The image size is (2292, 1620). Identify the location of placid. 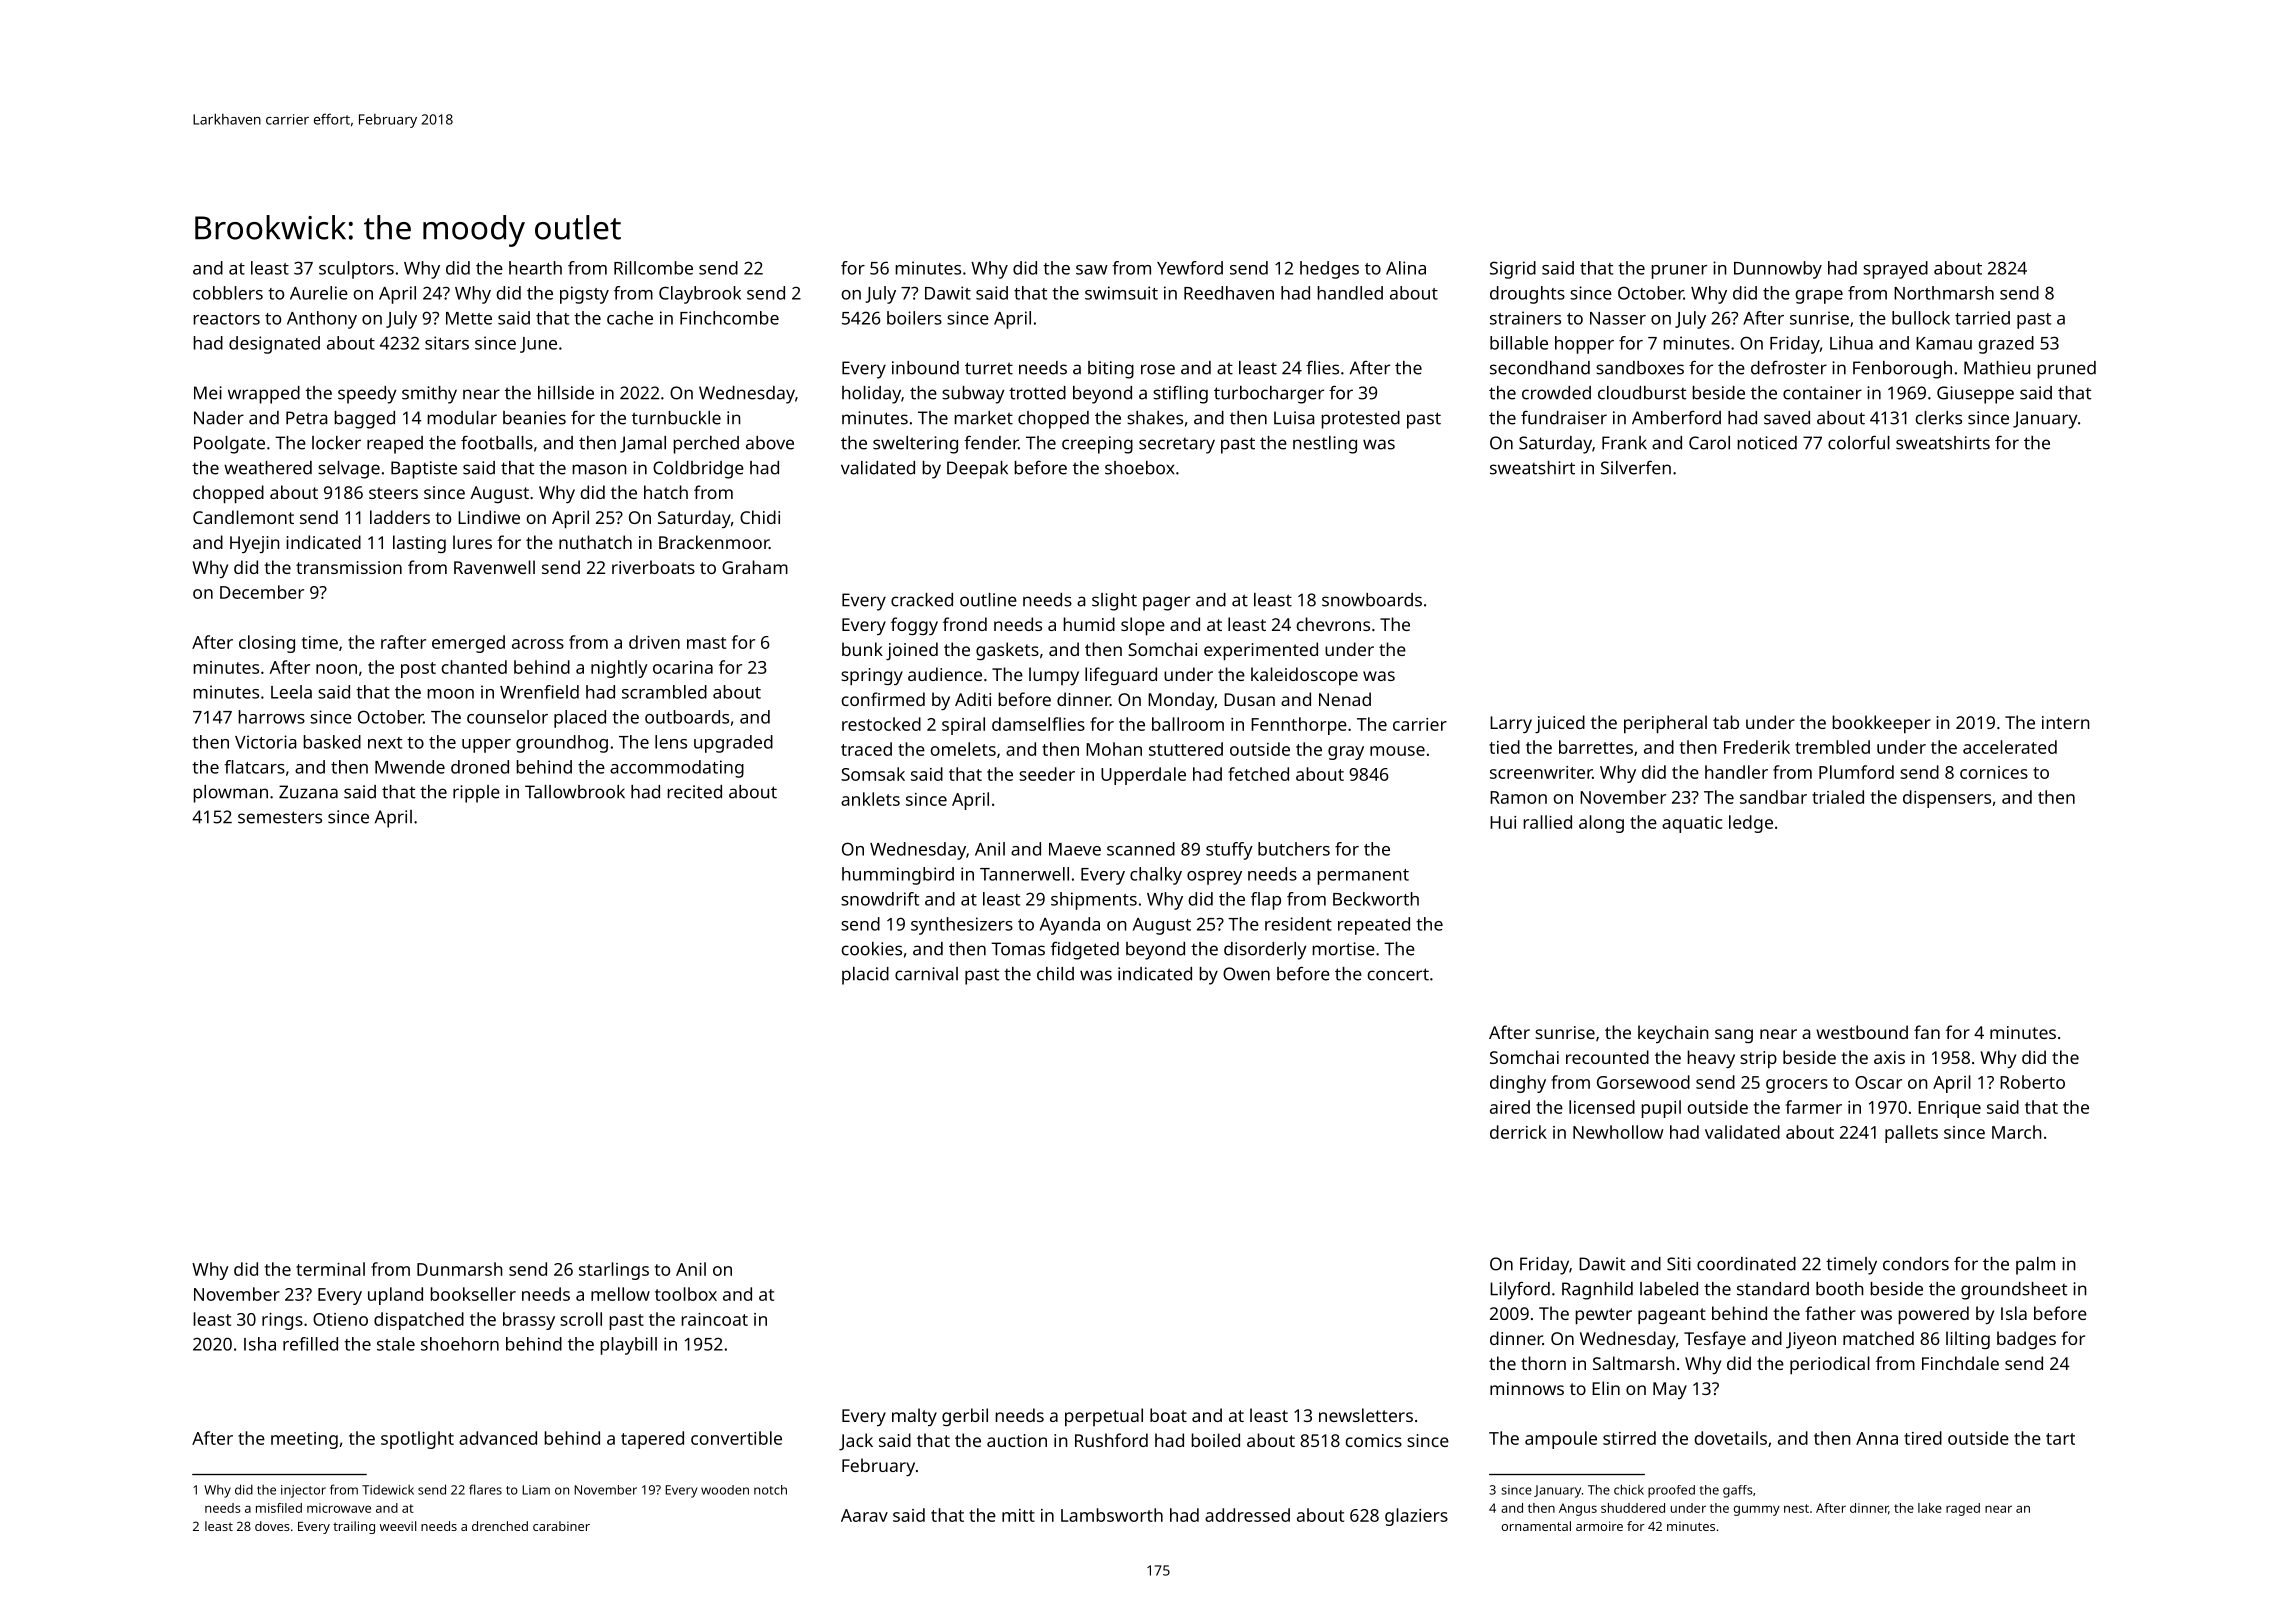
(865, 976).
